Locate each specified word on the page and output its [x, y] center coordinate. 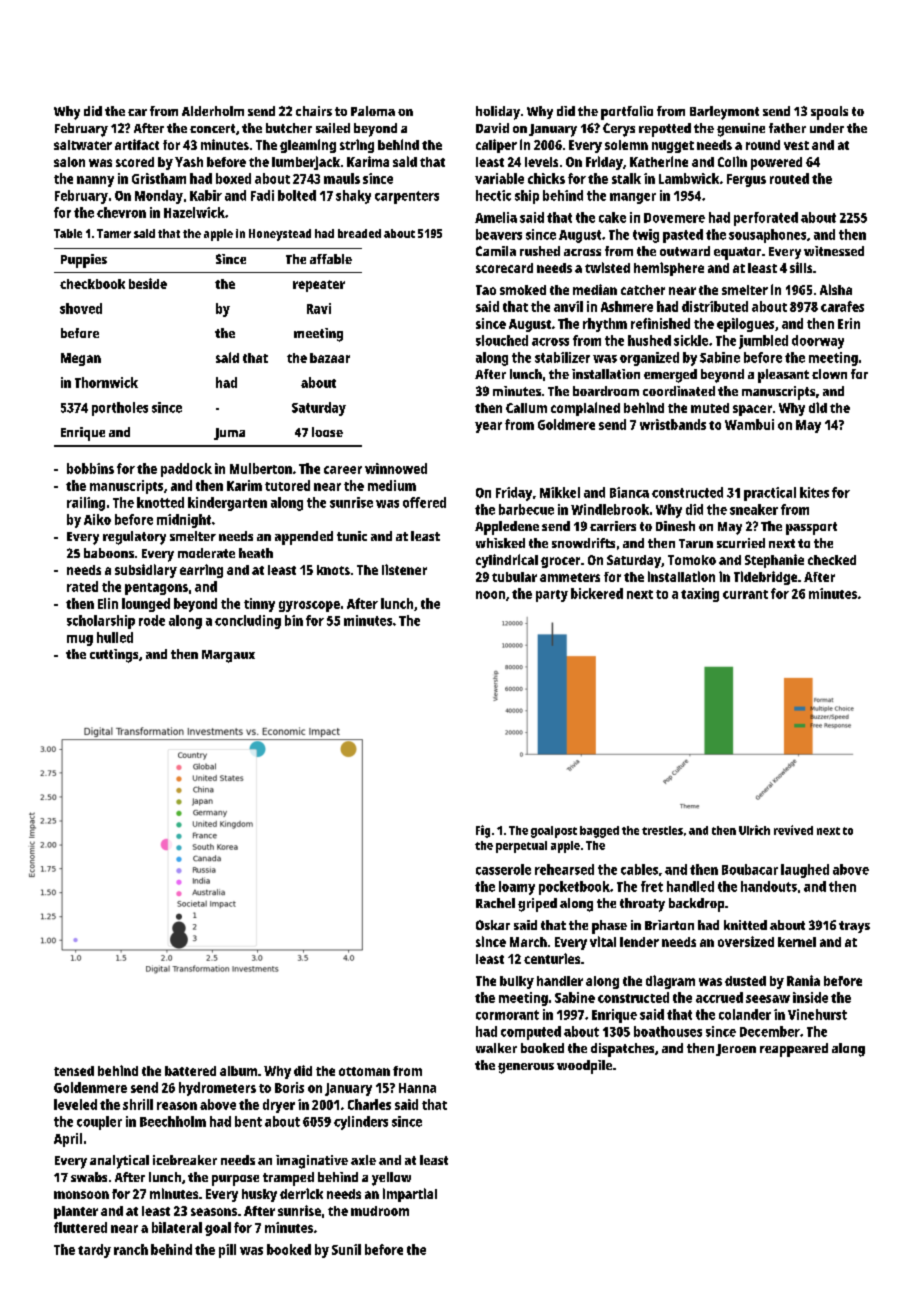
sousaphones [767, 236]
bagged [599, 832]
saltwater [83, 145]
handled [690, 886]
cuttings [114, 656]
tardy [94, 1251]
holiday [498, 113]
